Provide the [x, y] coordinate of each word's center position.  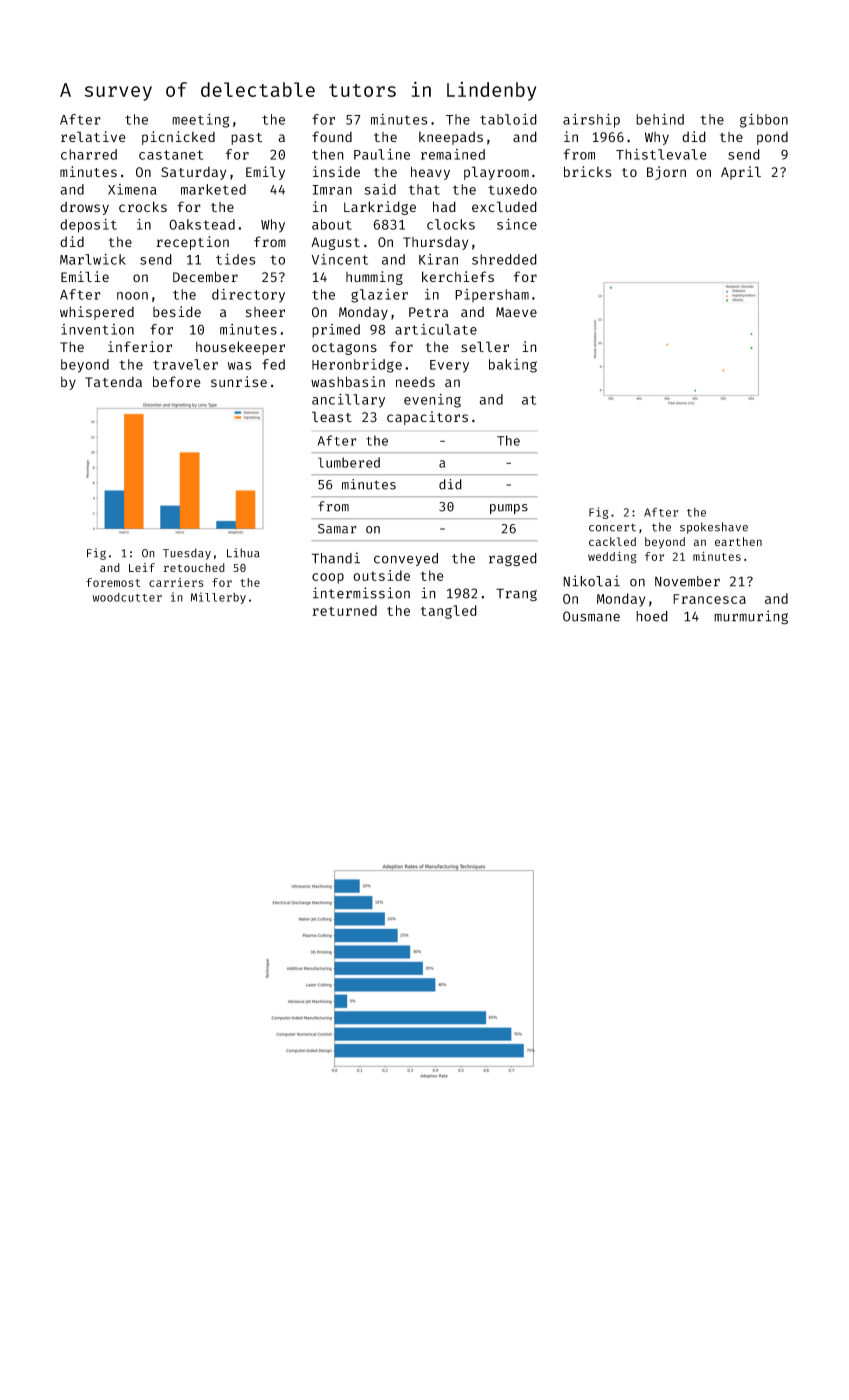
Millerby [218, 598]
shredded [504, 259]
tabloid [508, 119]
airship [591, 120]
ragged [513, 560]
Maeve [516, 312]
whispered [97, 313]
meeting [200, 120]
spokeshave [714, 528]
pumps [509, 509]
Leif [142, 567]
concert [612, 528]
